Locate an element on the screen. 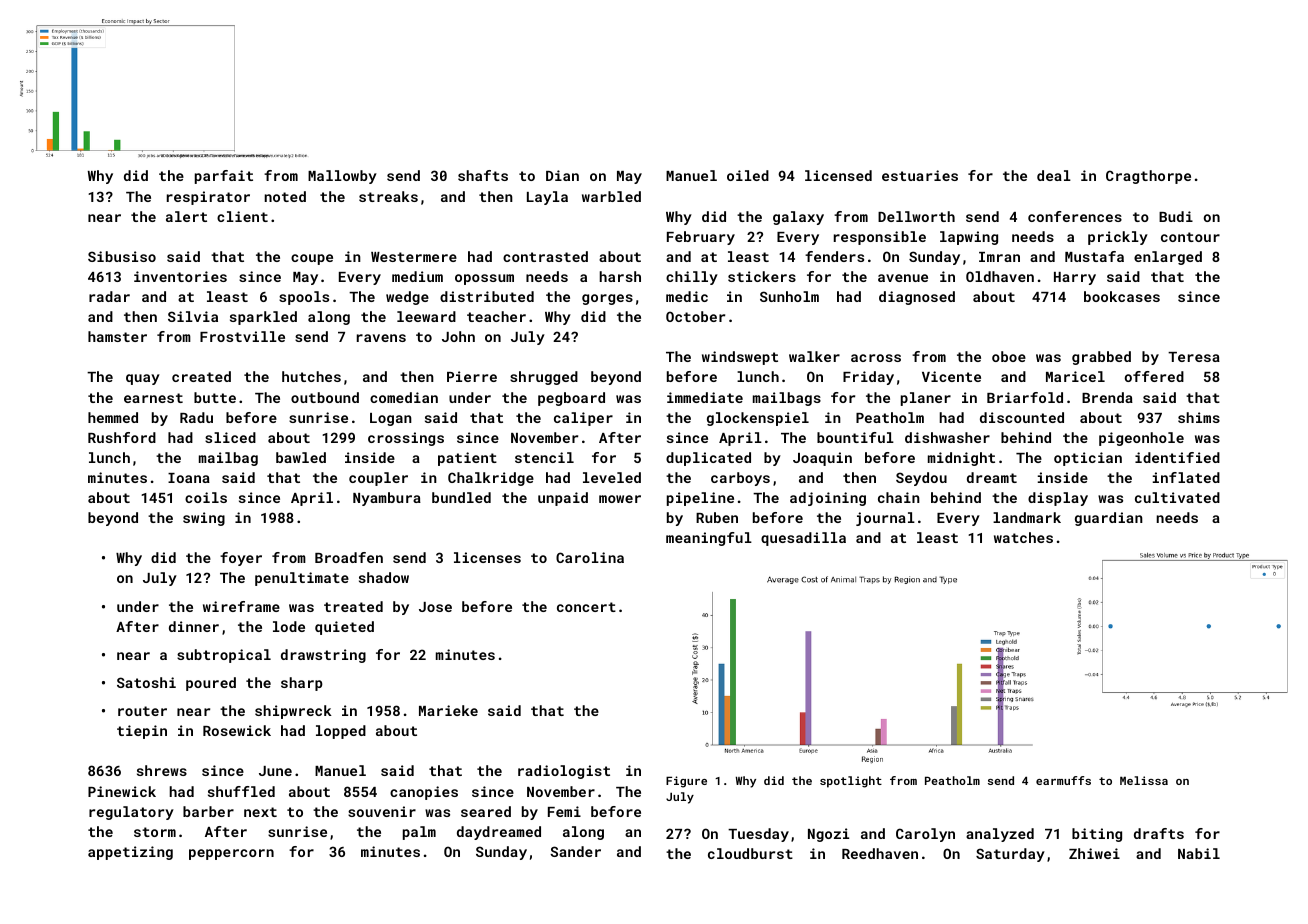  cultivated is located at coordinates (1177, 497).
